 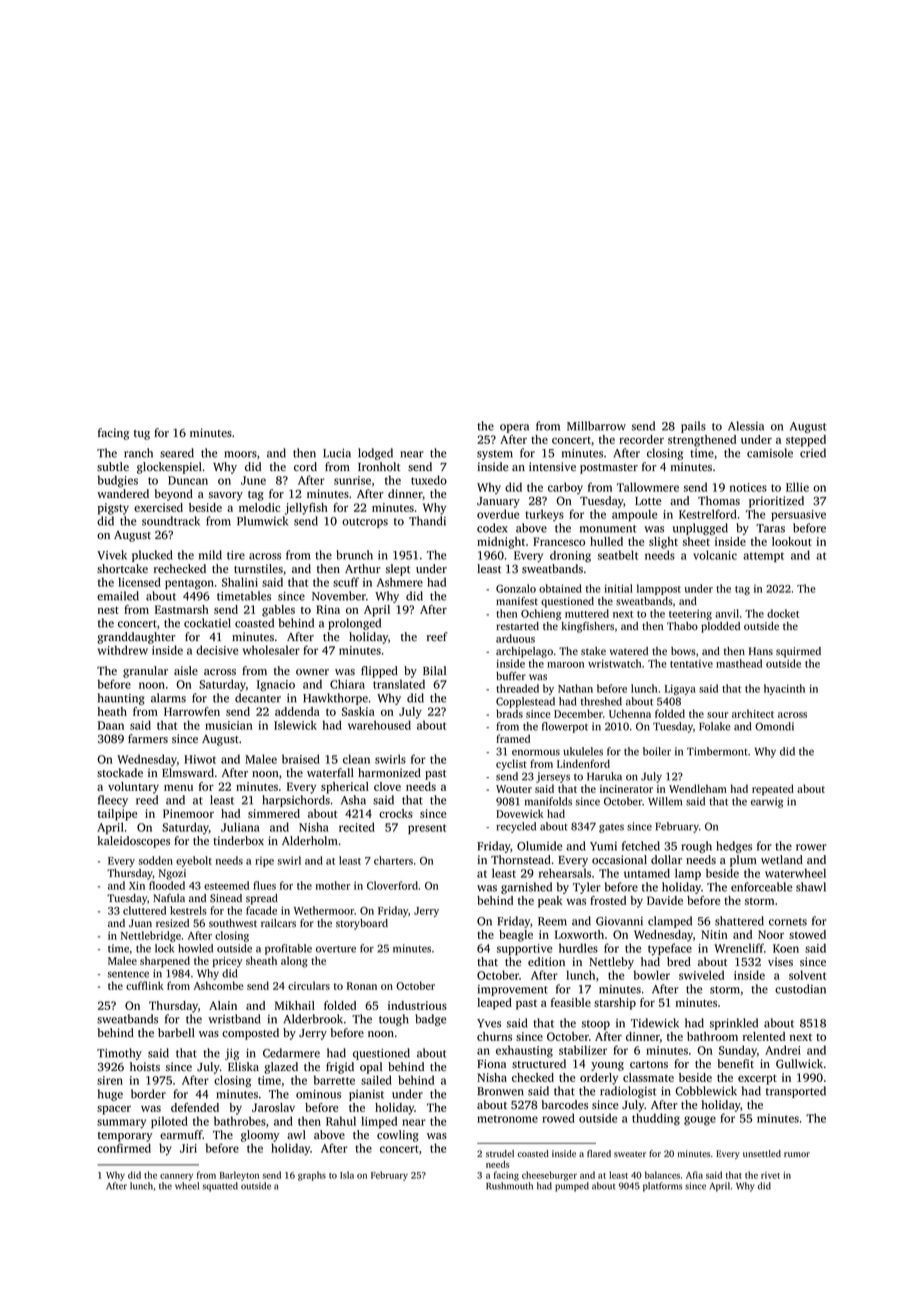 I want to click on system, so click(x=495, y=455).
